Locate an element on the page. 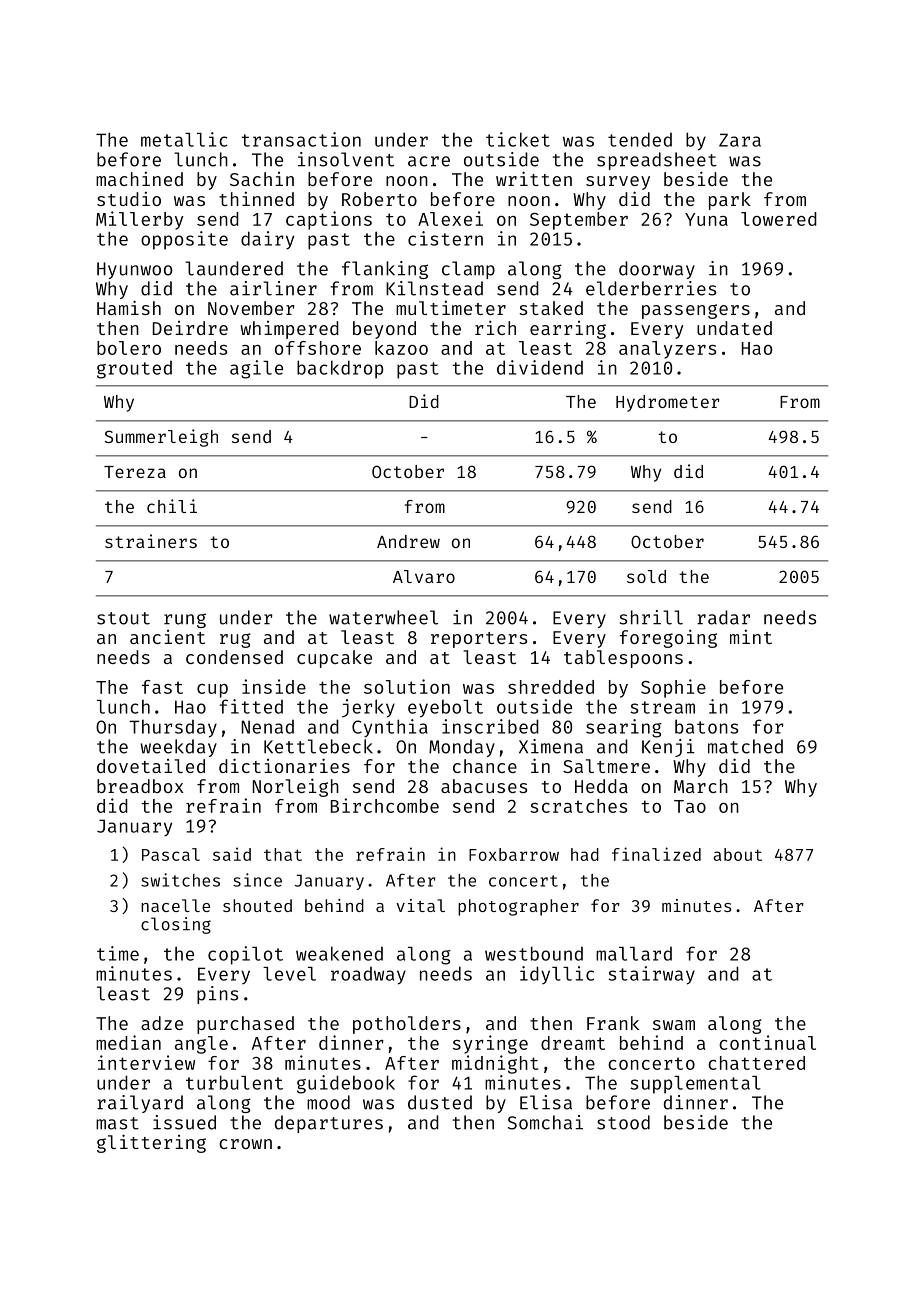  Birchcombe is located at coordinates (385, 805).
